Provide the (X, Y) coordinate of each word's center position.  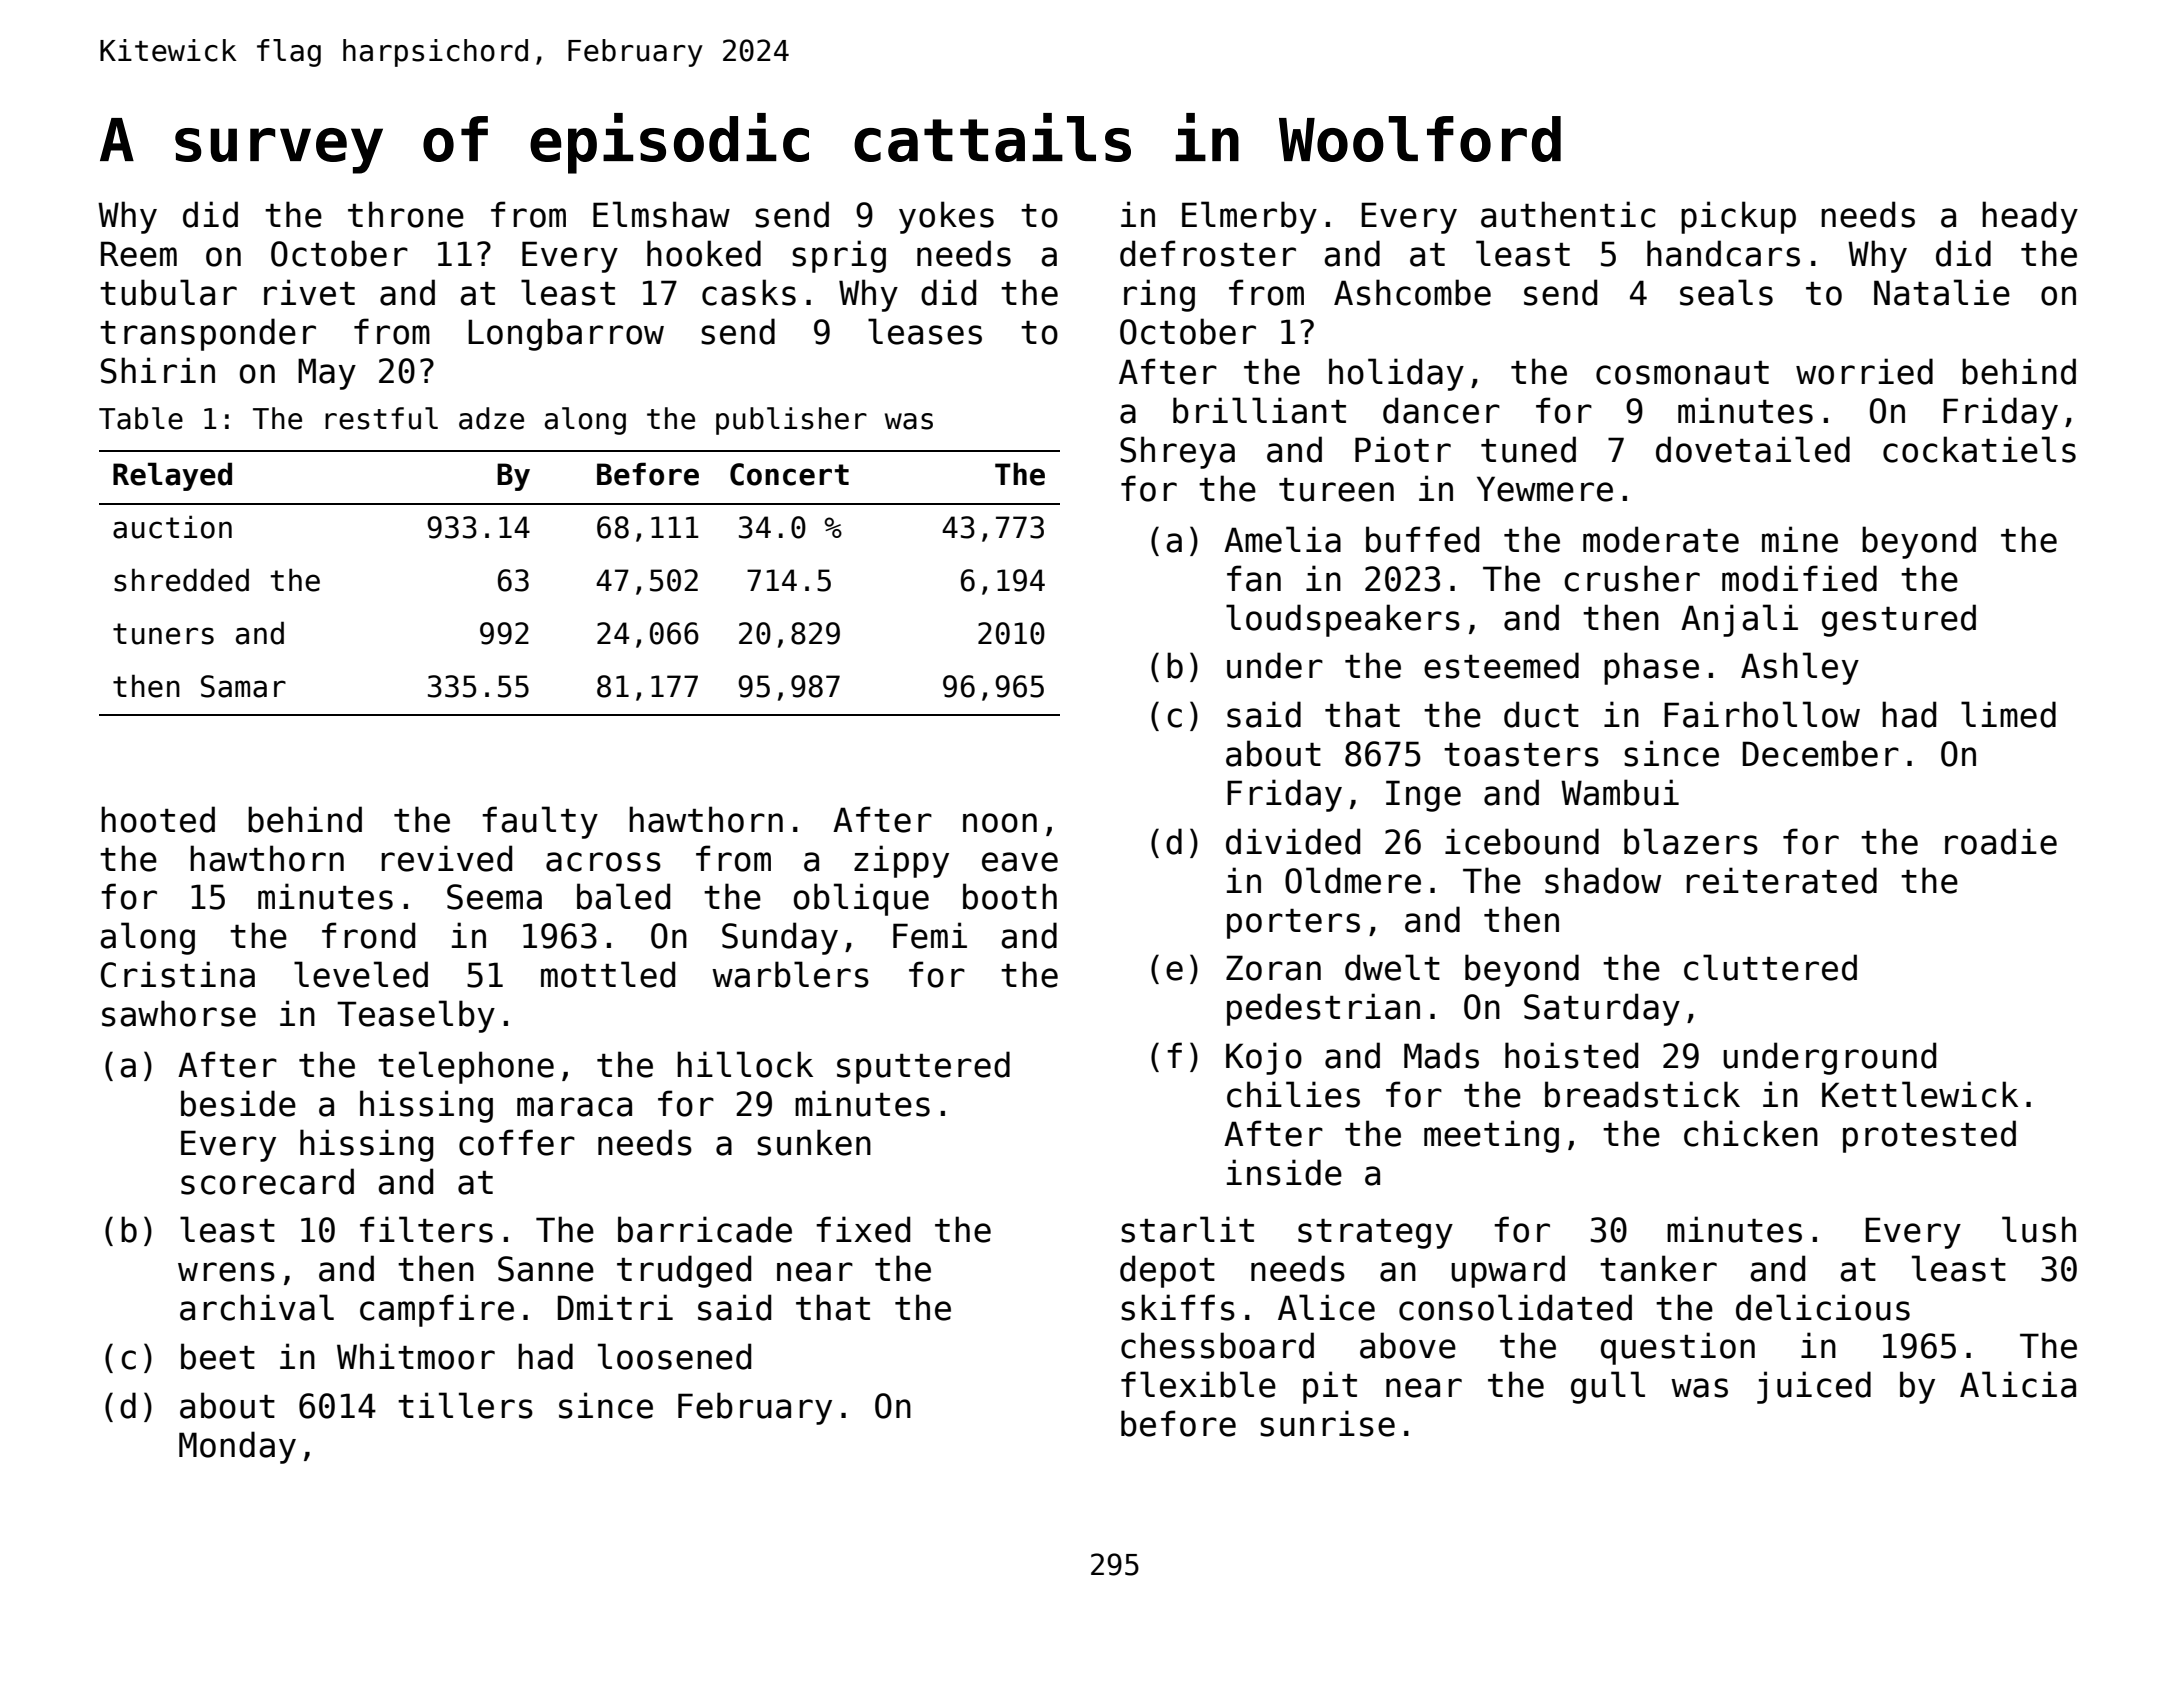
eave (1020, 862)
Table (141, 418)
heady (2030, 217)
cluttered (1770, 967)
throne (406, 214)
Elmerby (1249, 217)
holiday (1396, 374)
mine (1800, 539)
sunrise (1327, 1423)
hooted (158, 819)
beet (218, 1356)
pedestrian (1323, 1009)
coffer (517, 1142)
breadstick (1642, 1094)
